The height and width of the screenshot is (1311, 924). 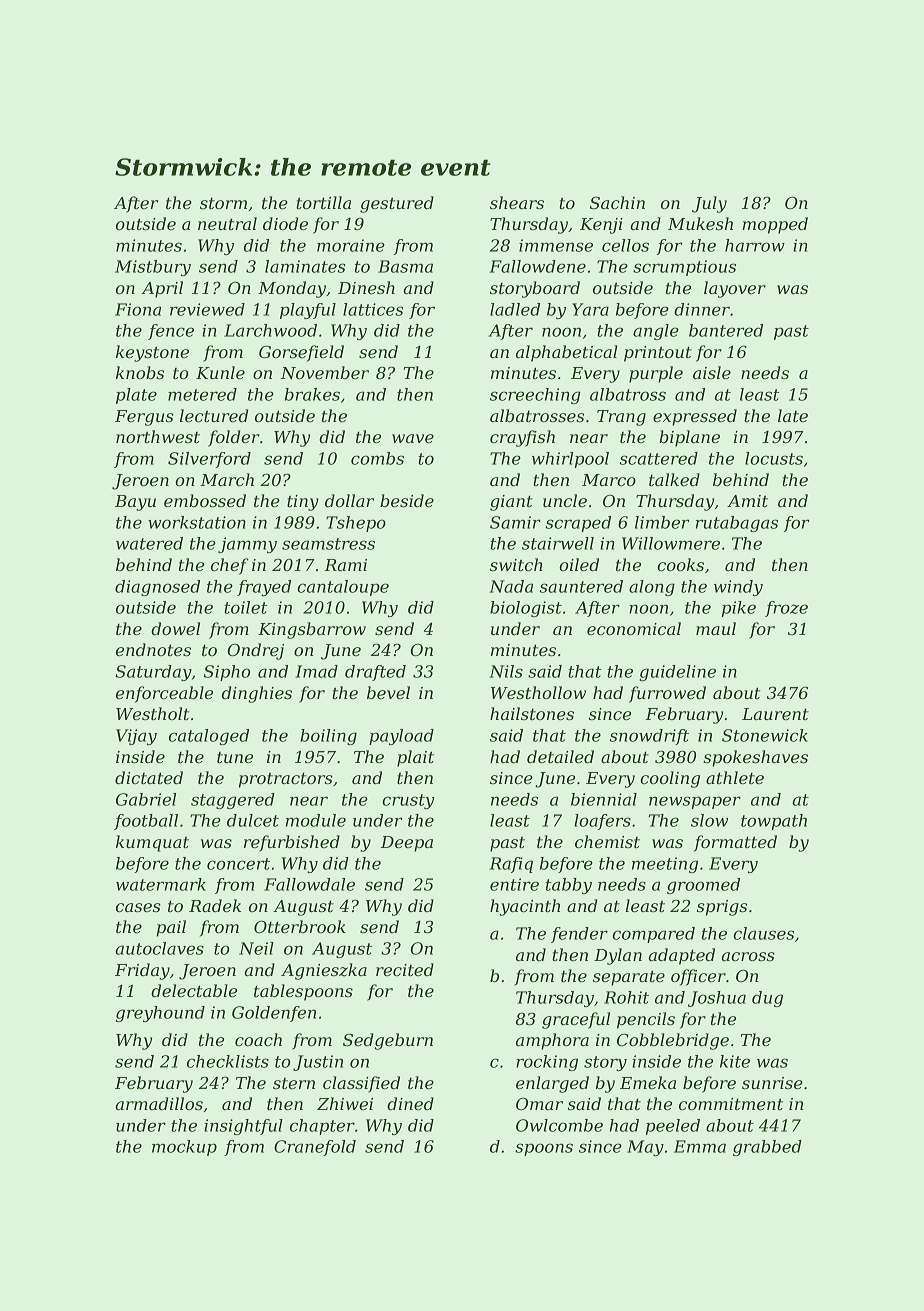 What do you see at coordinates (158, 436) in the screenshot?
I see `northwest` at bounding box center [158, 436].
